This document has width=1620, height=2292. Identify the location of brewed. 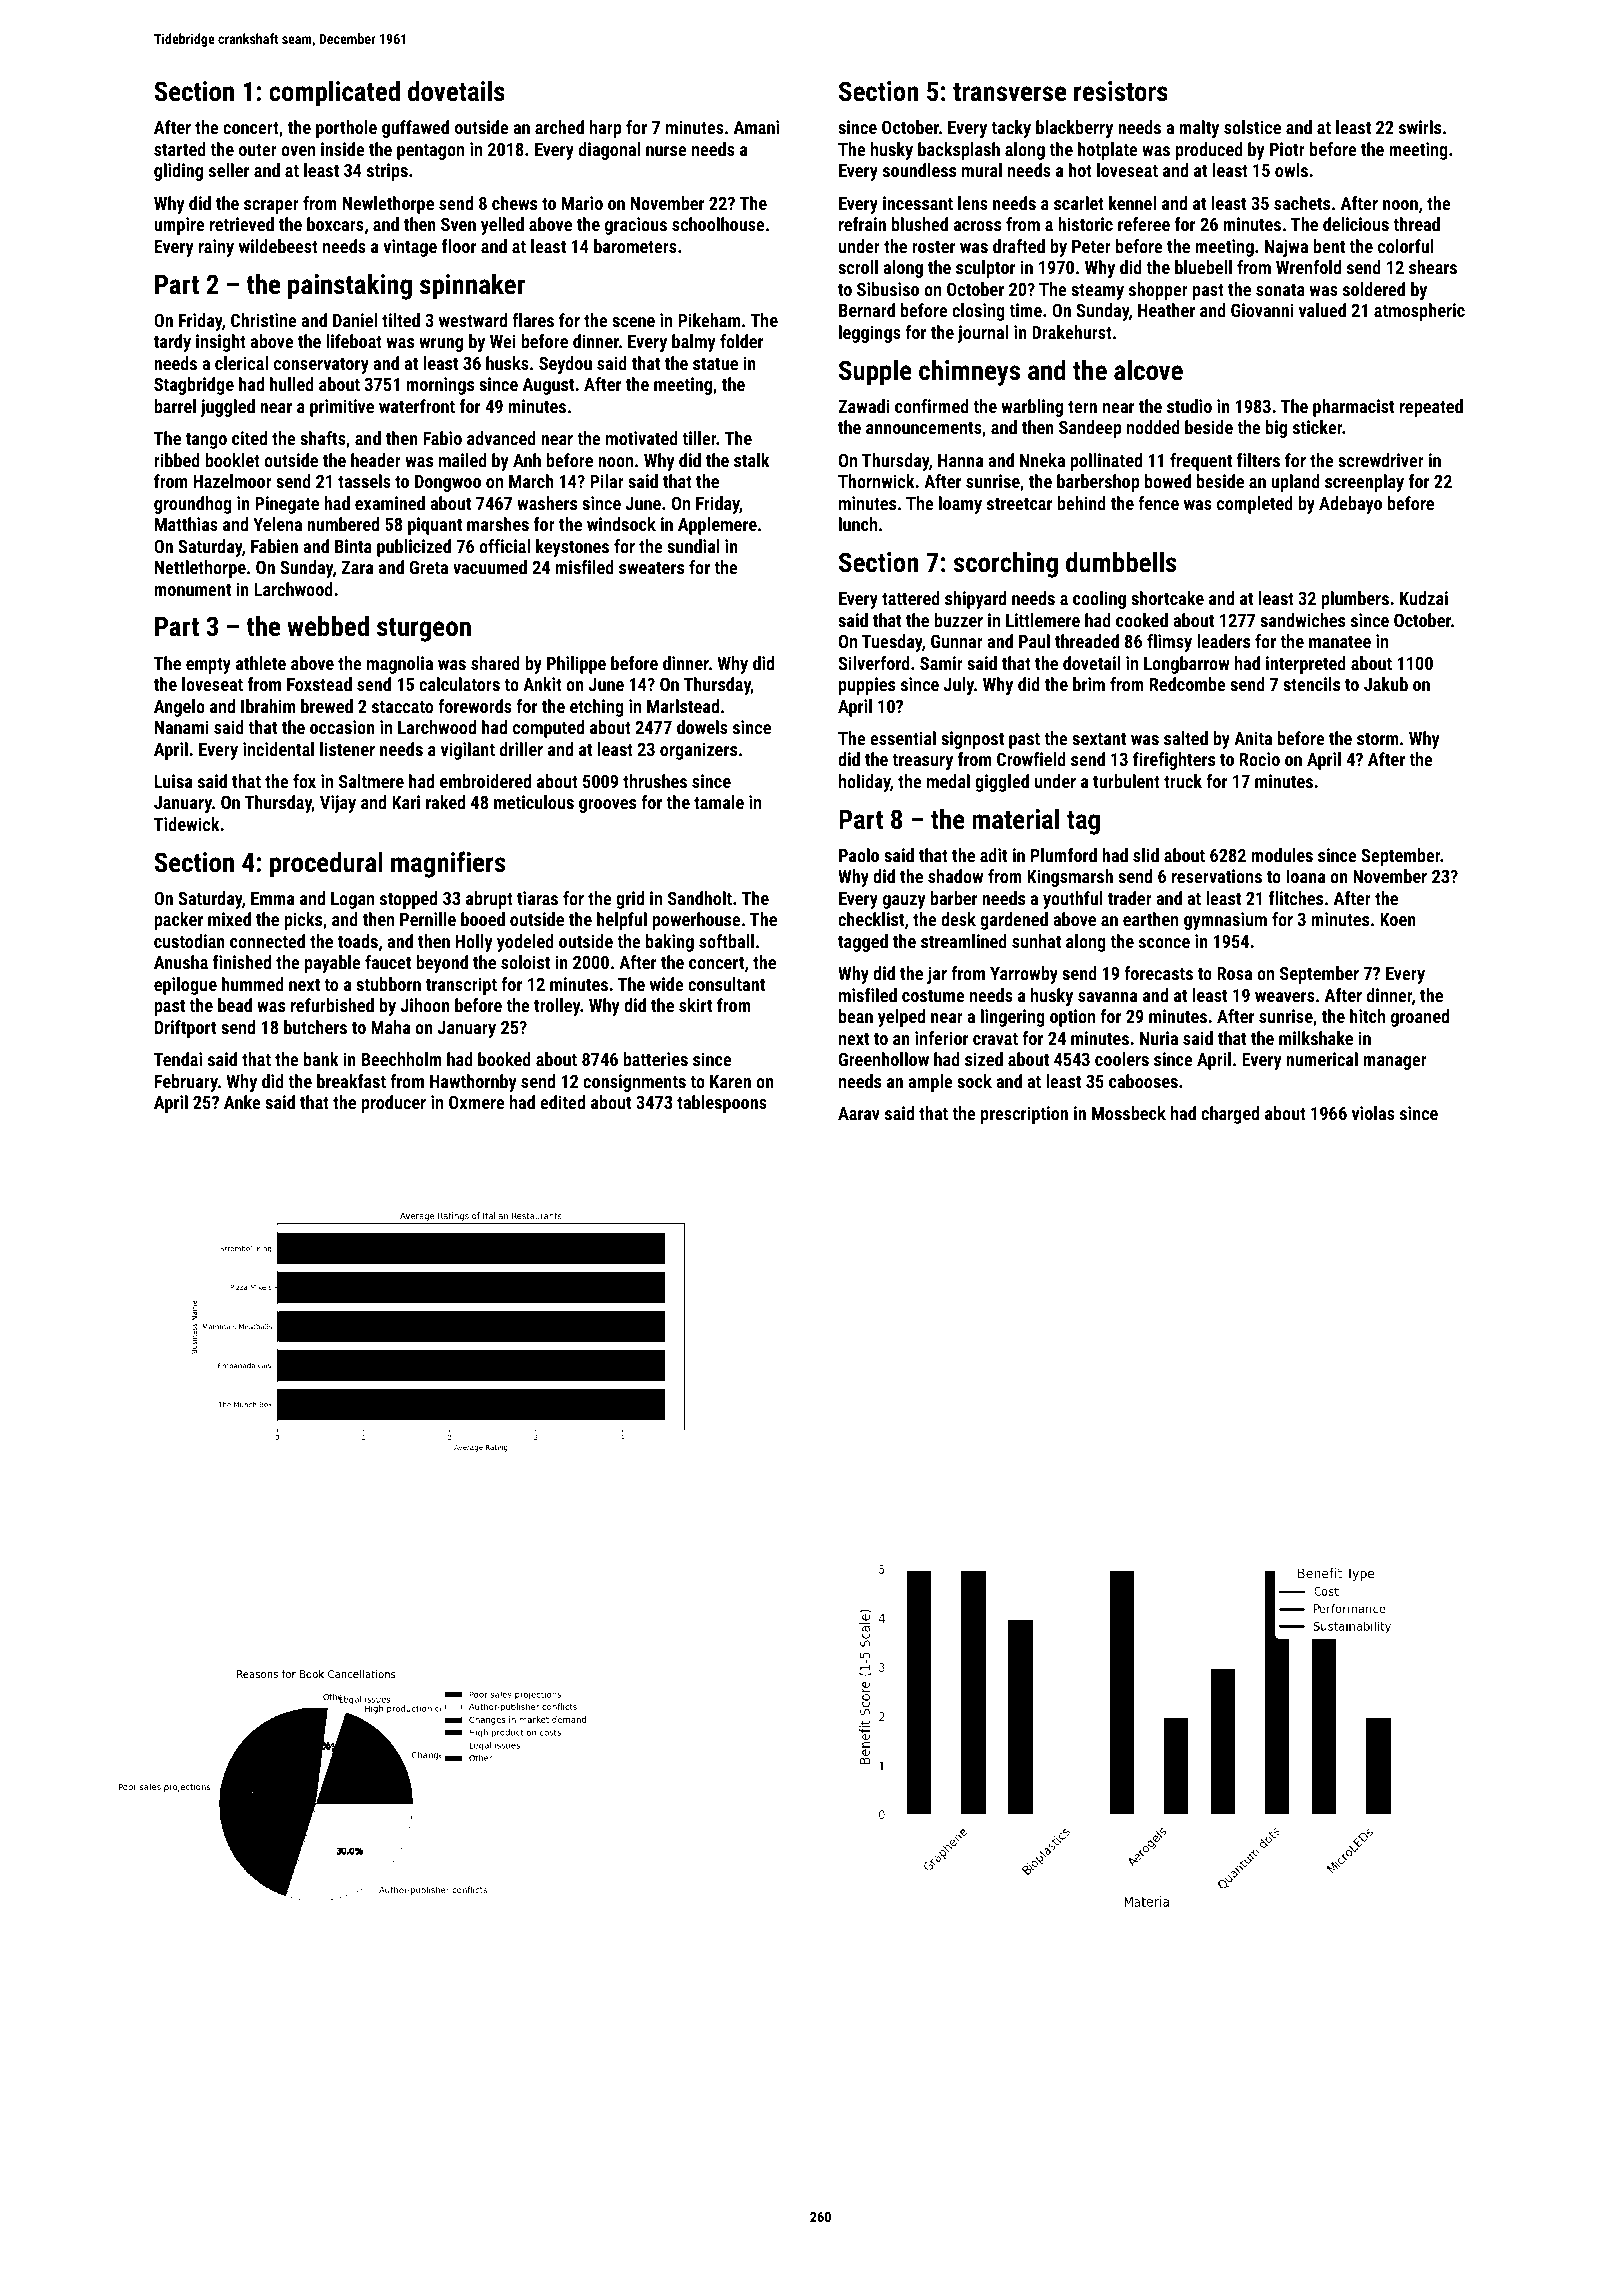
(327, 706).
